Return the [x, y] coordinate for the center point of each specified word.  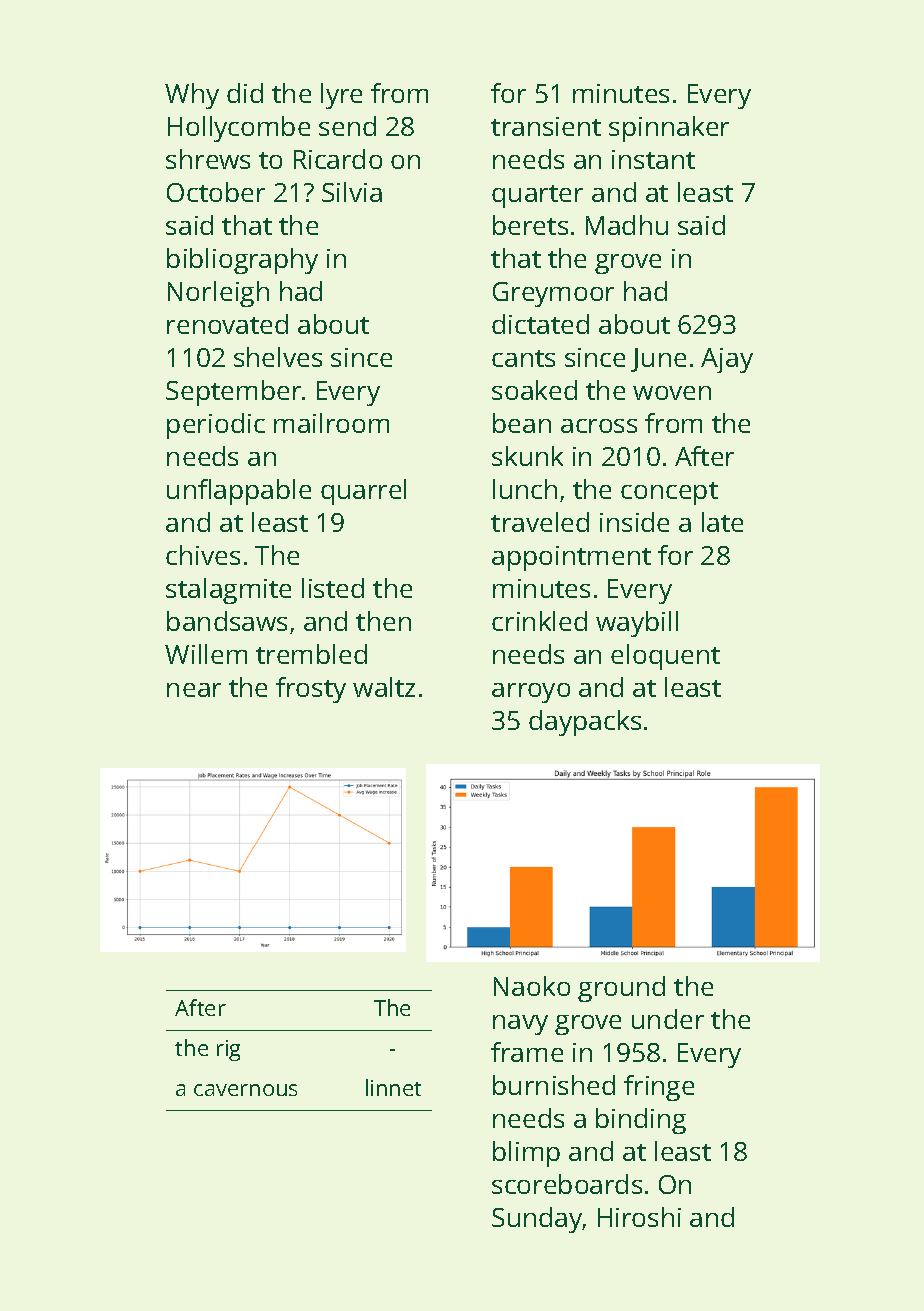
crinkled [539, 621]
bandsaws [227, 621]
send [347, 126]
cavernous [245, 1090]
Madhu [627, 225]
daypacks [585, 723]
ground [621, 989]
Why [192, 96]
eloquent [665, 657]
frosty [311, 690]
